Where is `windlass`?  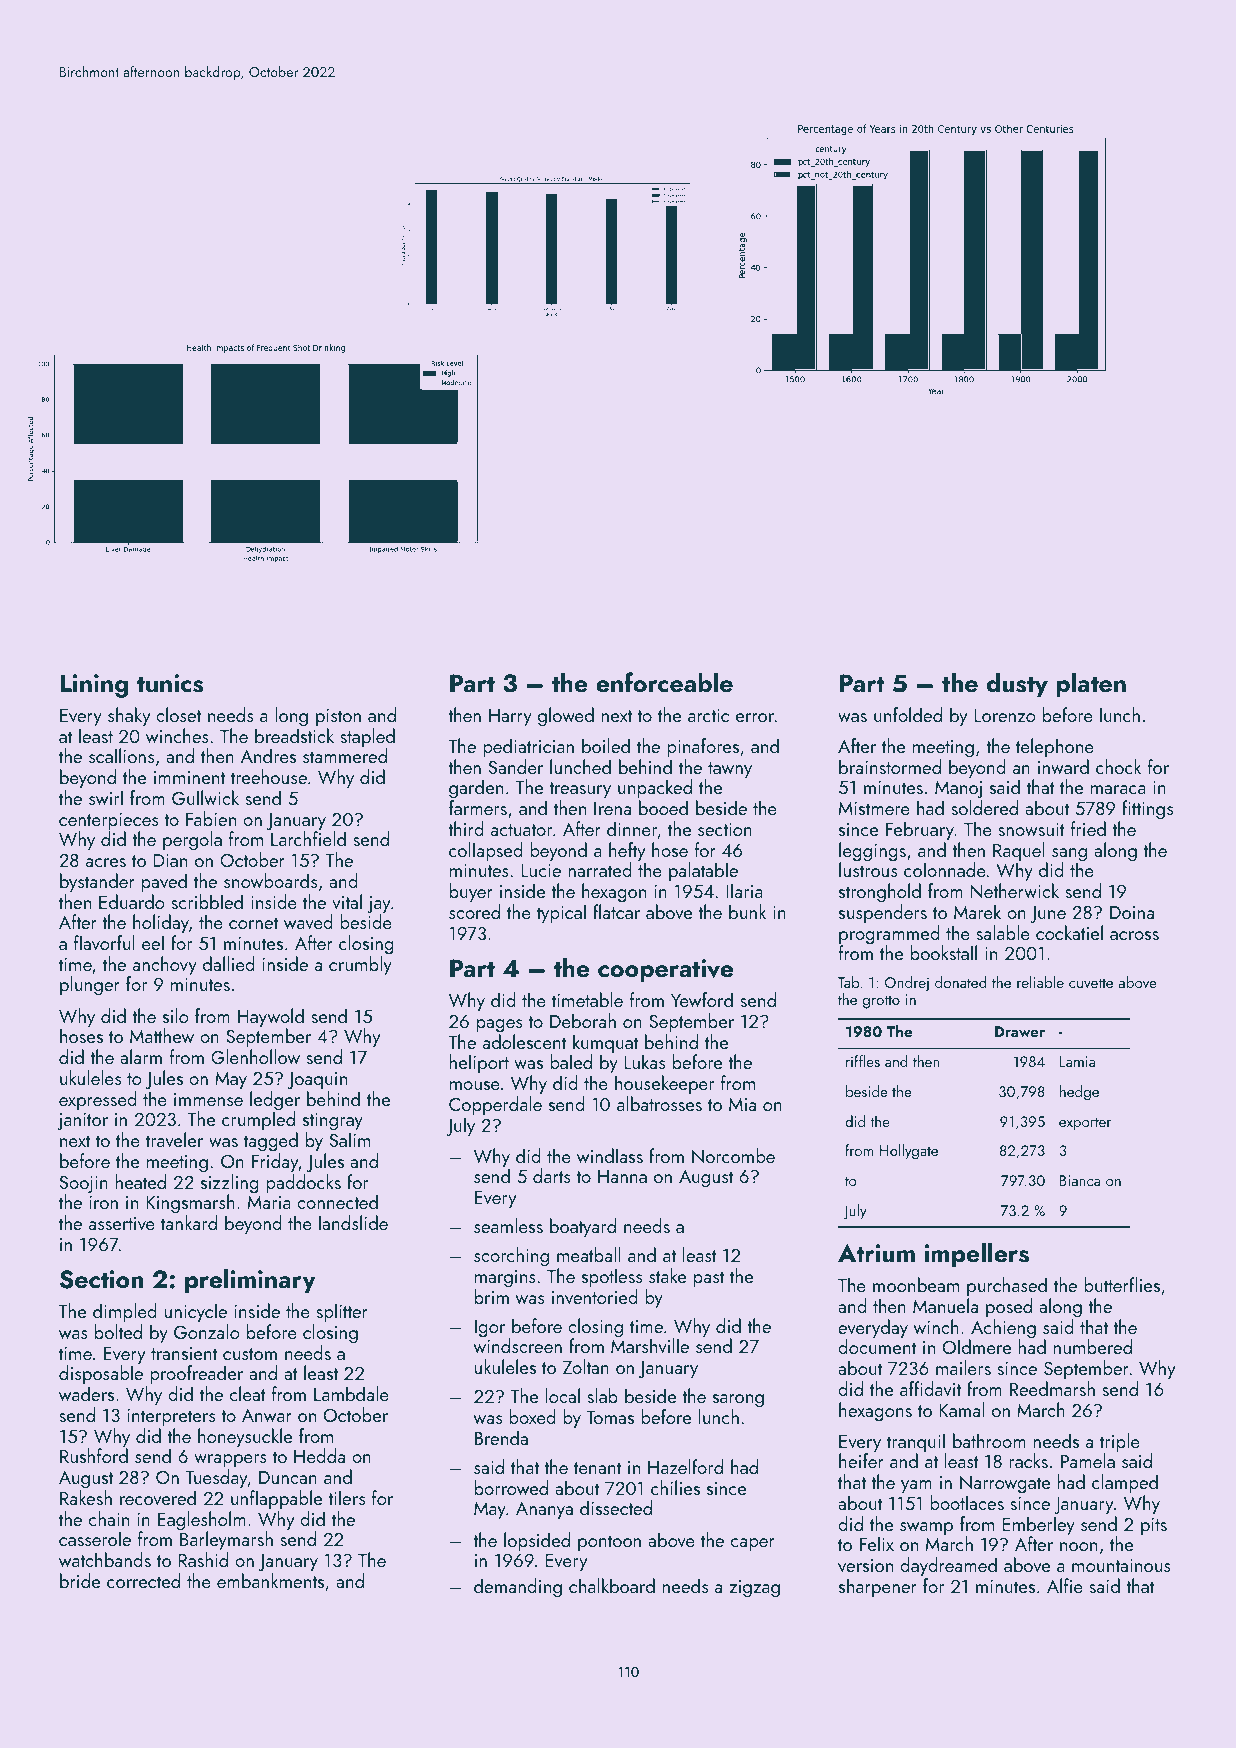 windlass is located at coordinates (610, 1155).
